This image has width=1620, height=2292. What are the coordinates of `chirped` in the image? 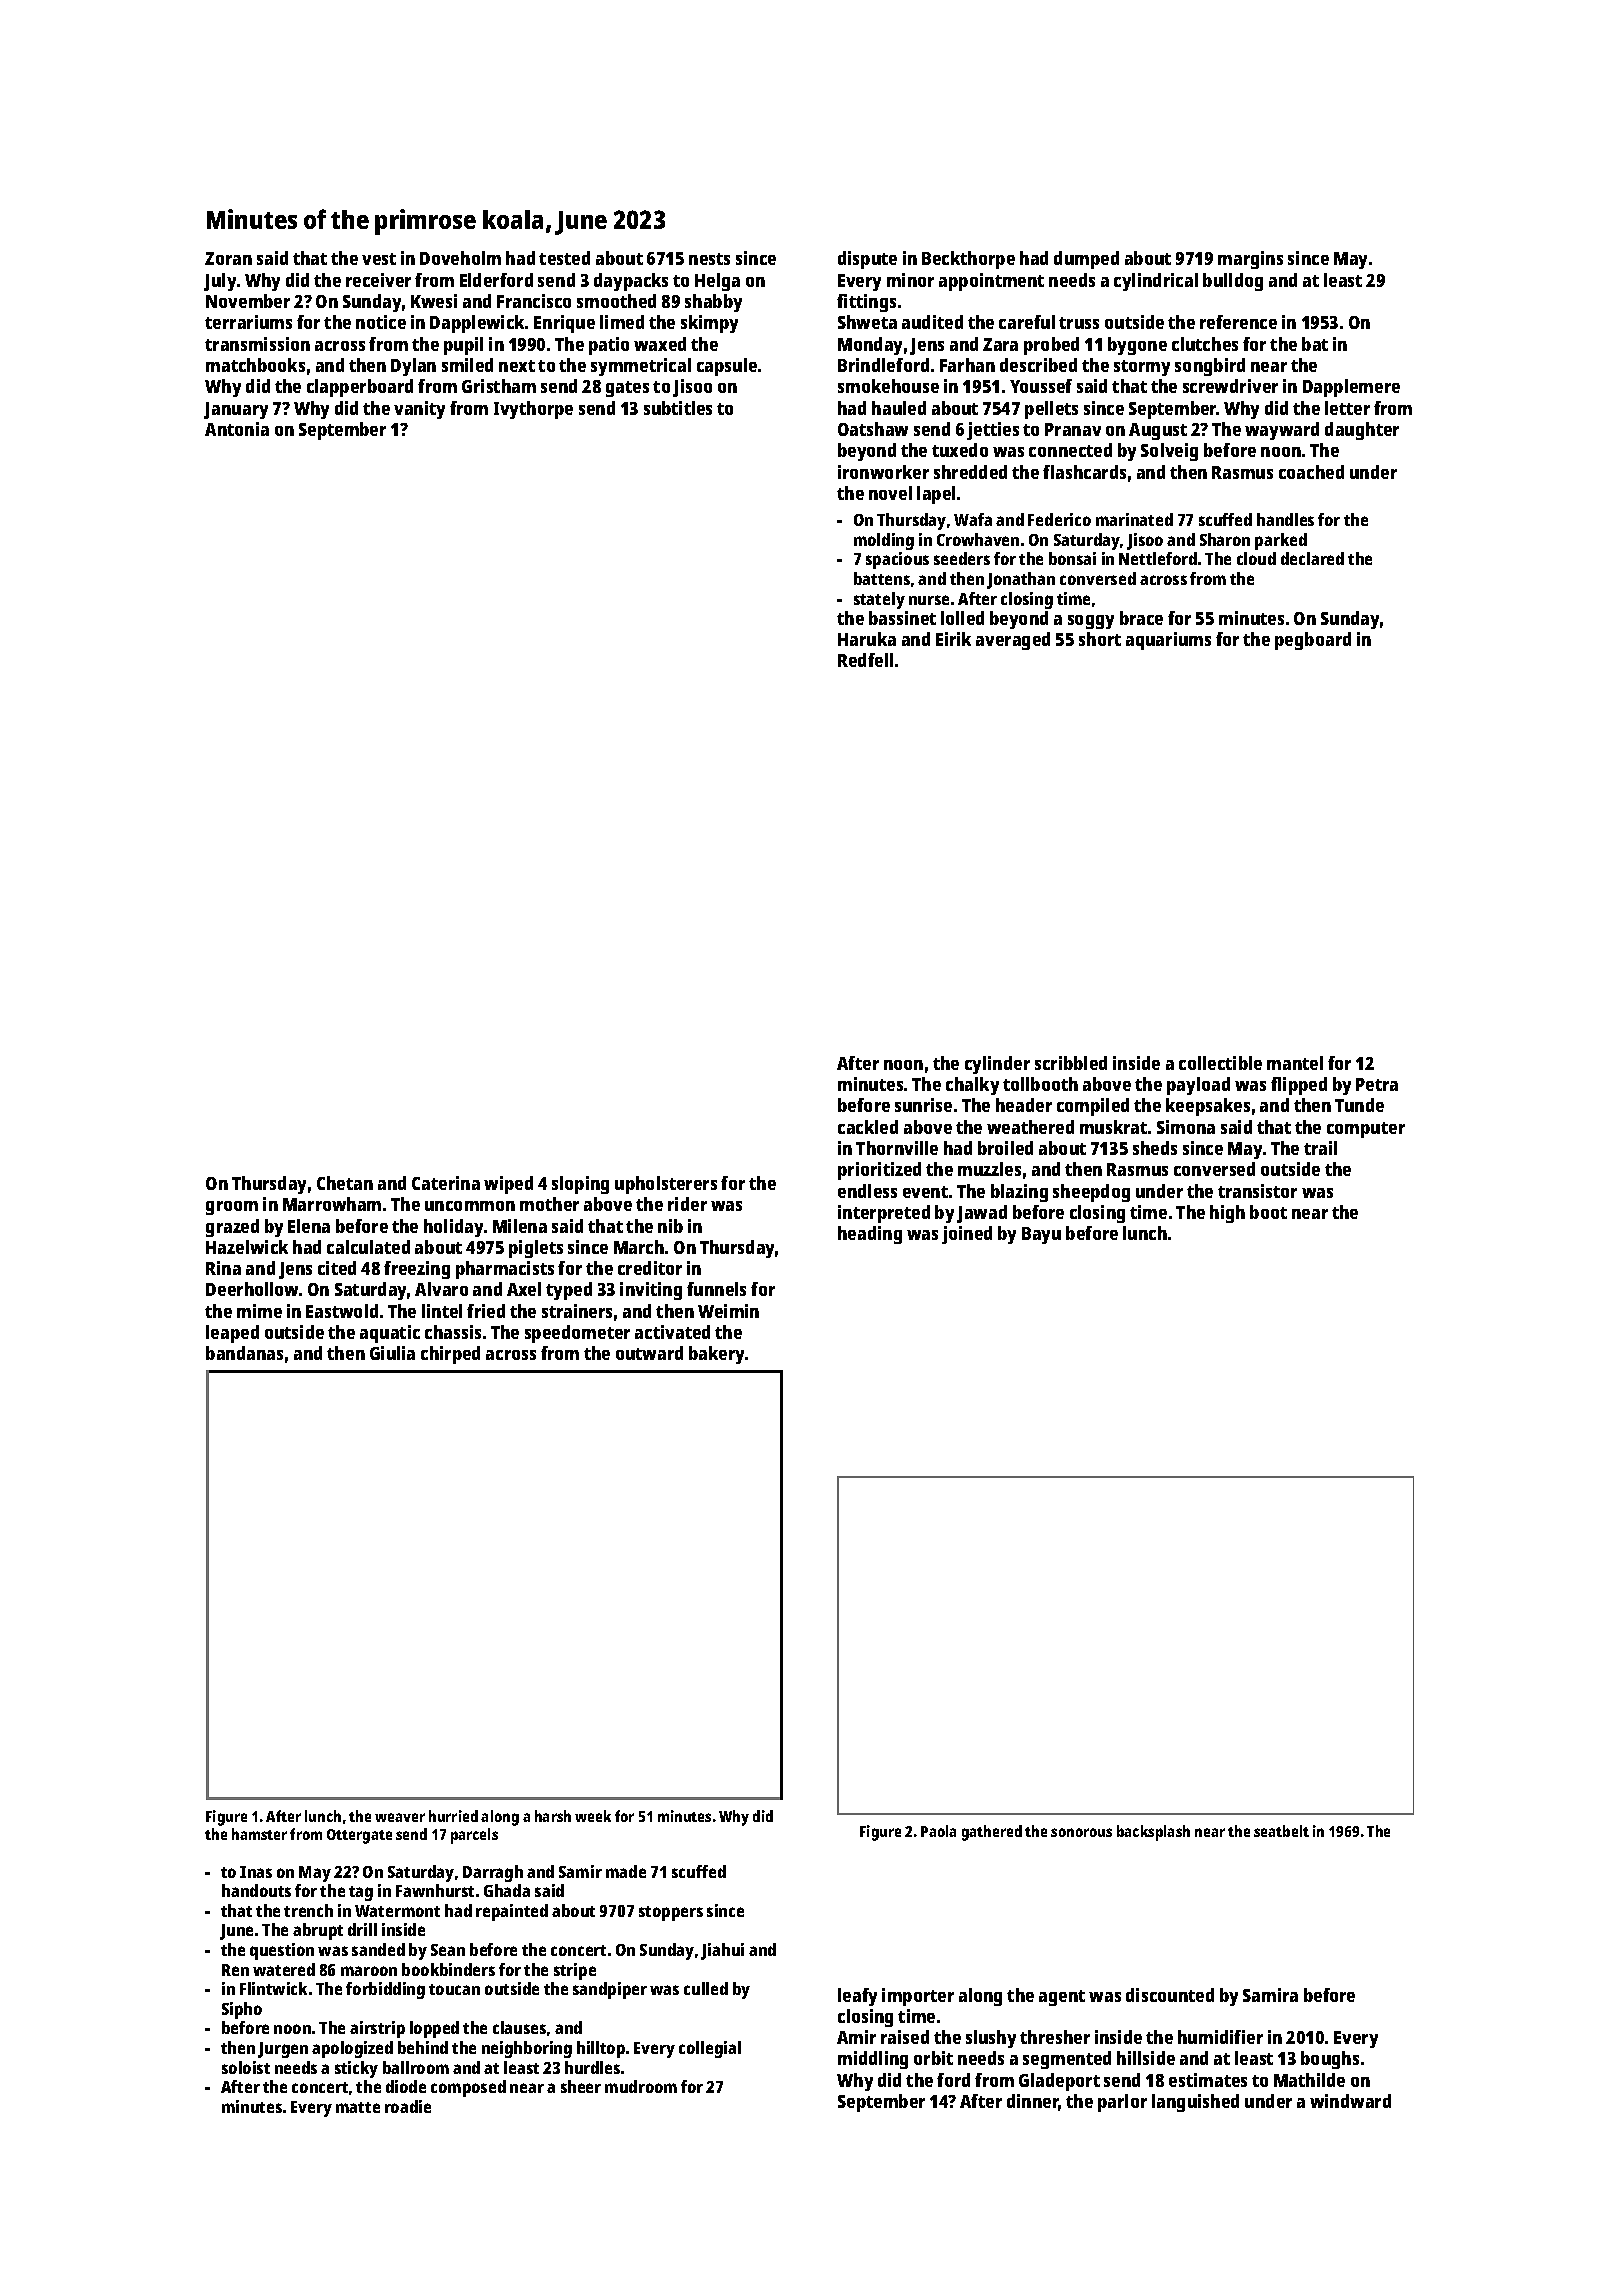 It's located at (450, 1355).
